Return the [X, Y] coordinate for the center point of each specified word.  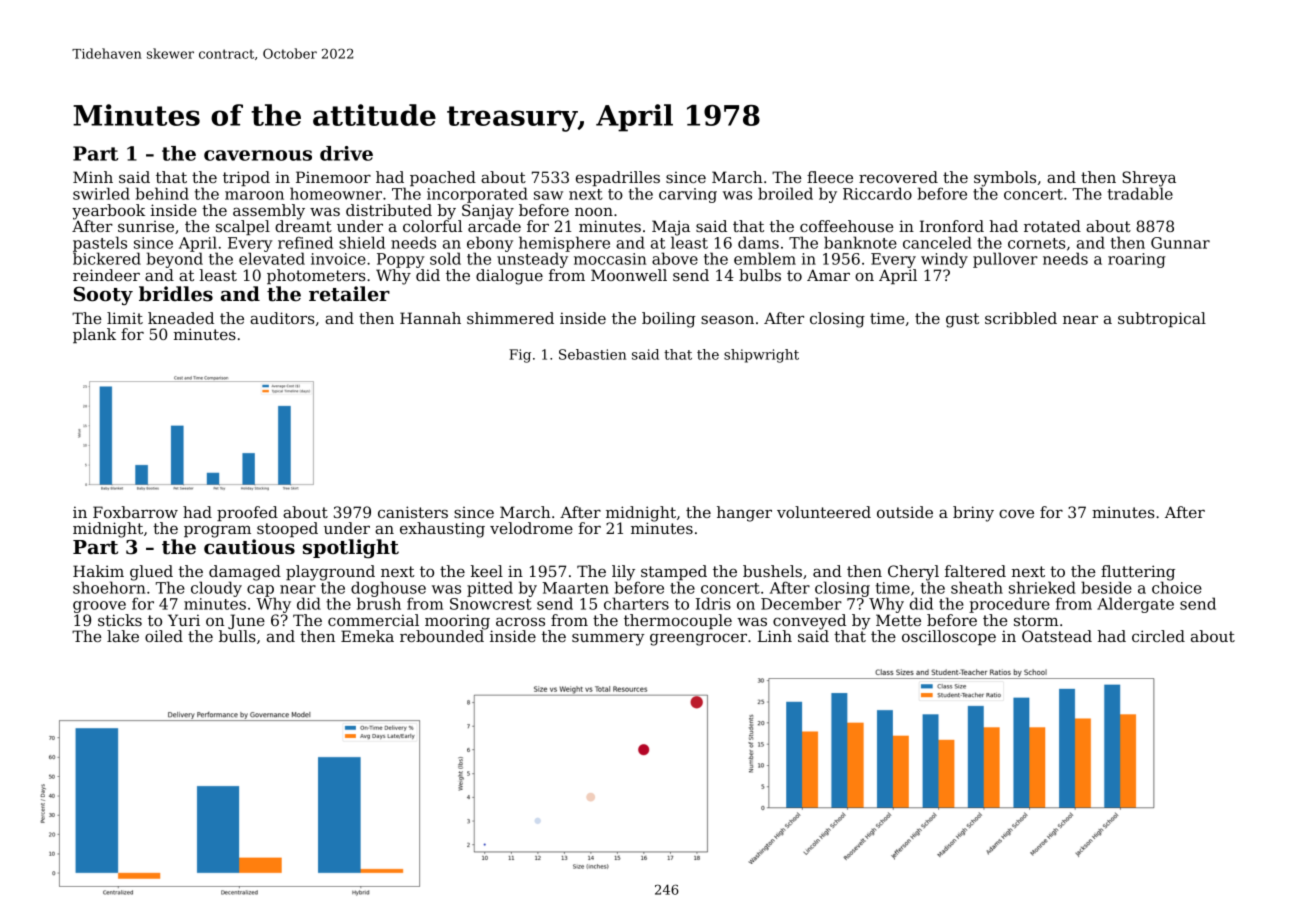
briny [973, 514]
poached [443, 178]
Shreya [1149, 179]
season [727, 319]
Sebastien [592, 354]
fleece [830, 177]
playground [330, 573]
